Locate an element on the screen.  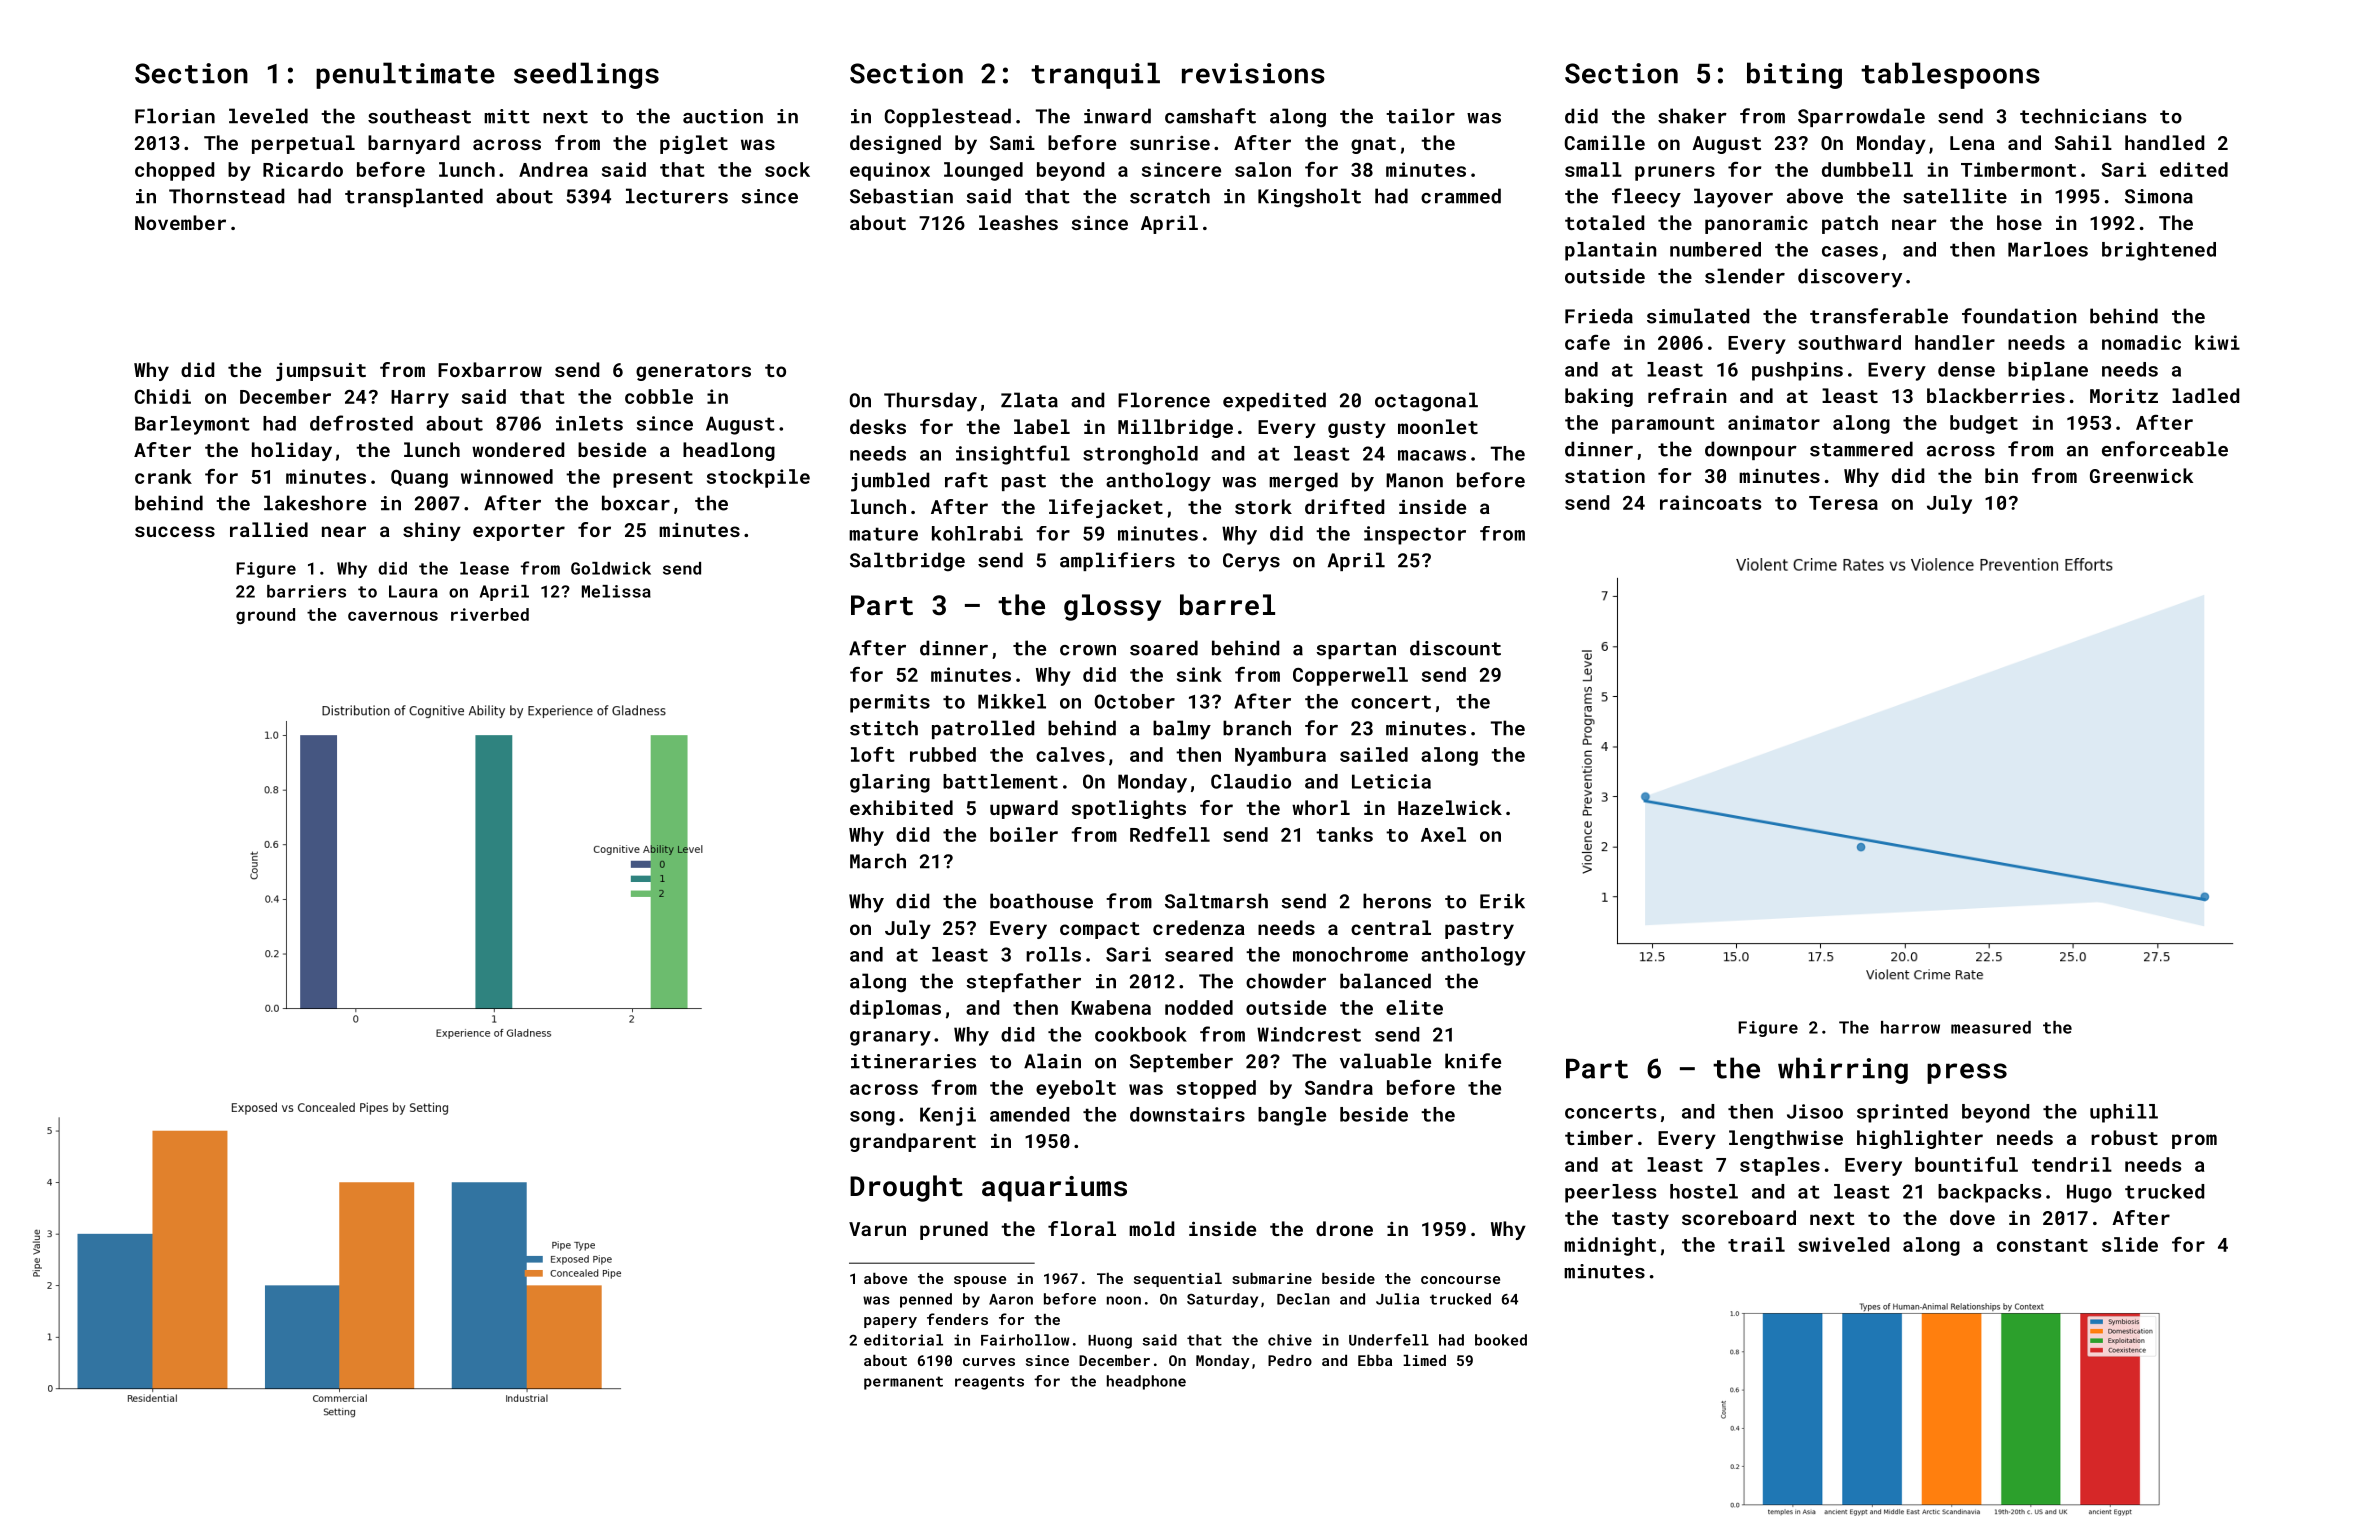
inspector is located at coordinates (1415, 535).
